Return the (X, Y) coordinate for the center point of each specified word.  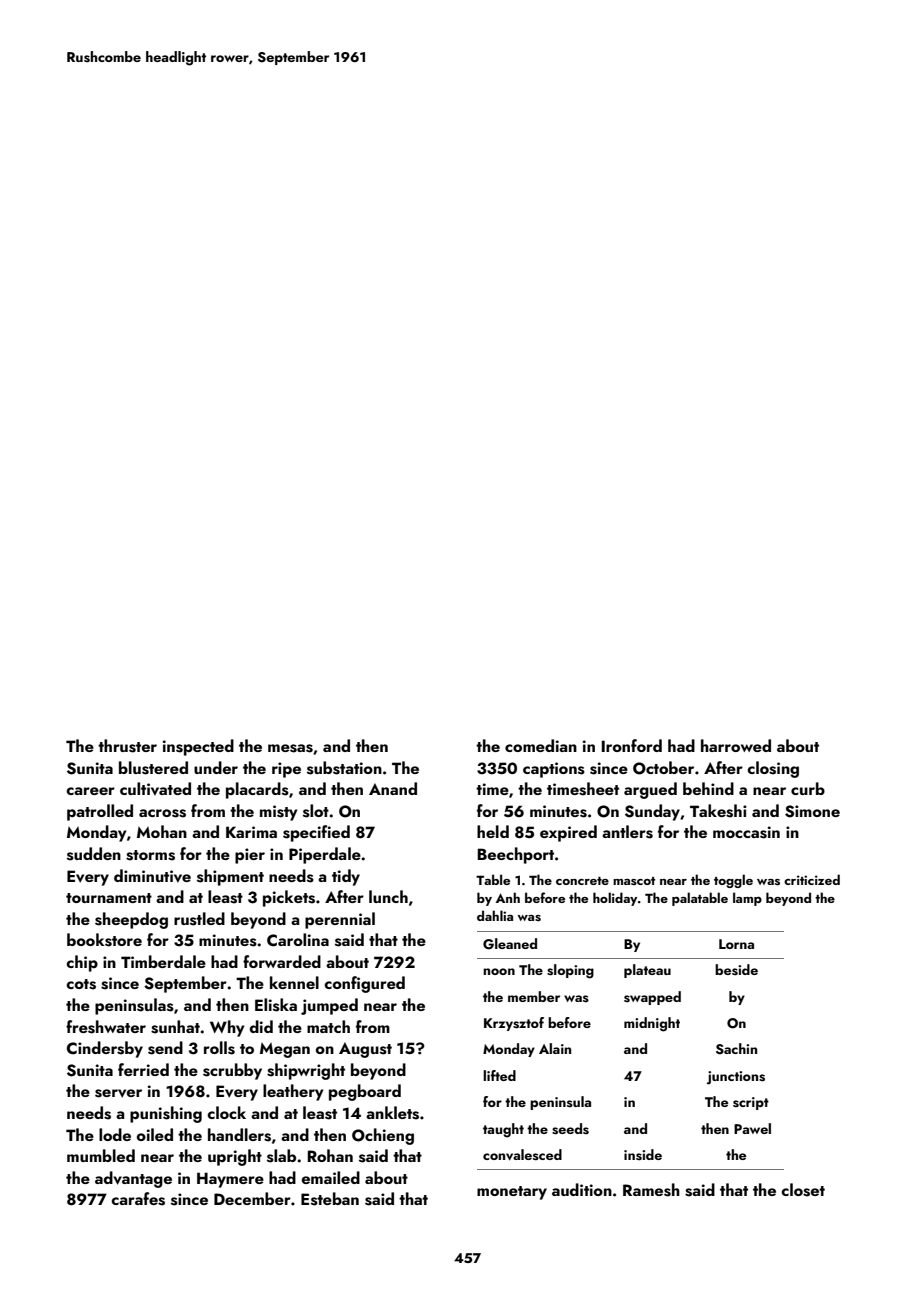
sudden (94, 854)
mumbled (101, 1155)
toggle (733, 881)
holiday (615, 899)
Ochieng (383, 1136)
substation (344, 768)
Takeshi (718, 811)
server (118, 1093)
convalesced (522, 1155)
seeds (570, 1129)
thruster (127, 746)
